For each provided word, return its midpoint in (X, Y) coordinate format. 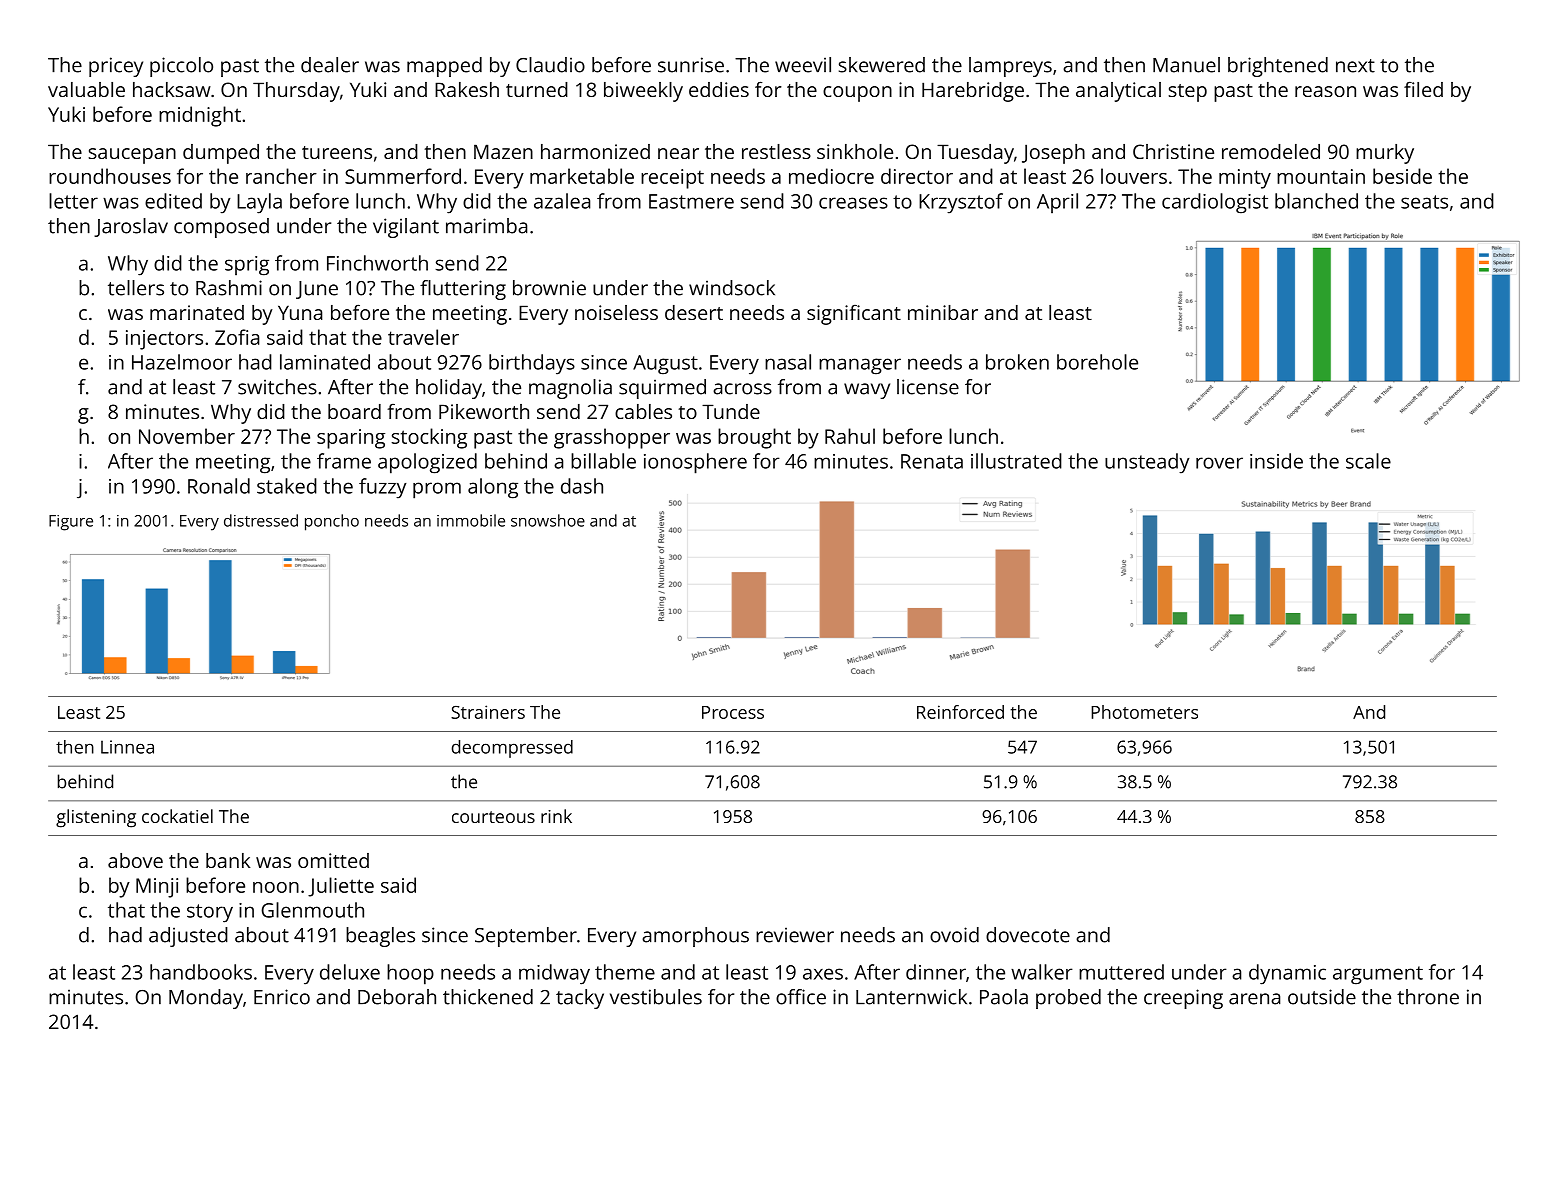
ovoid (954, 935)
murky (1385, 154)
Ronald (219, 486)
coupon (857, 94)
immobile (471, 520)
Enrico (282, 997)
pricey (116, 67)
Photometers (1144, 712)
